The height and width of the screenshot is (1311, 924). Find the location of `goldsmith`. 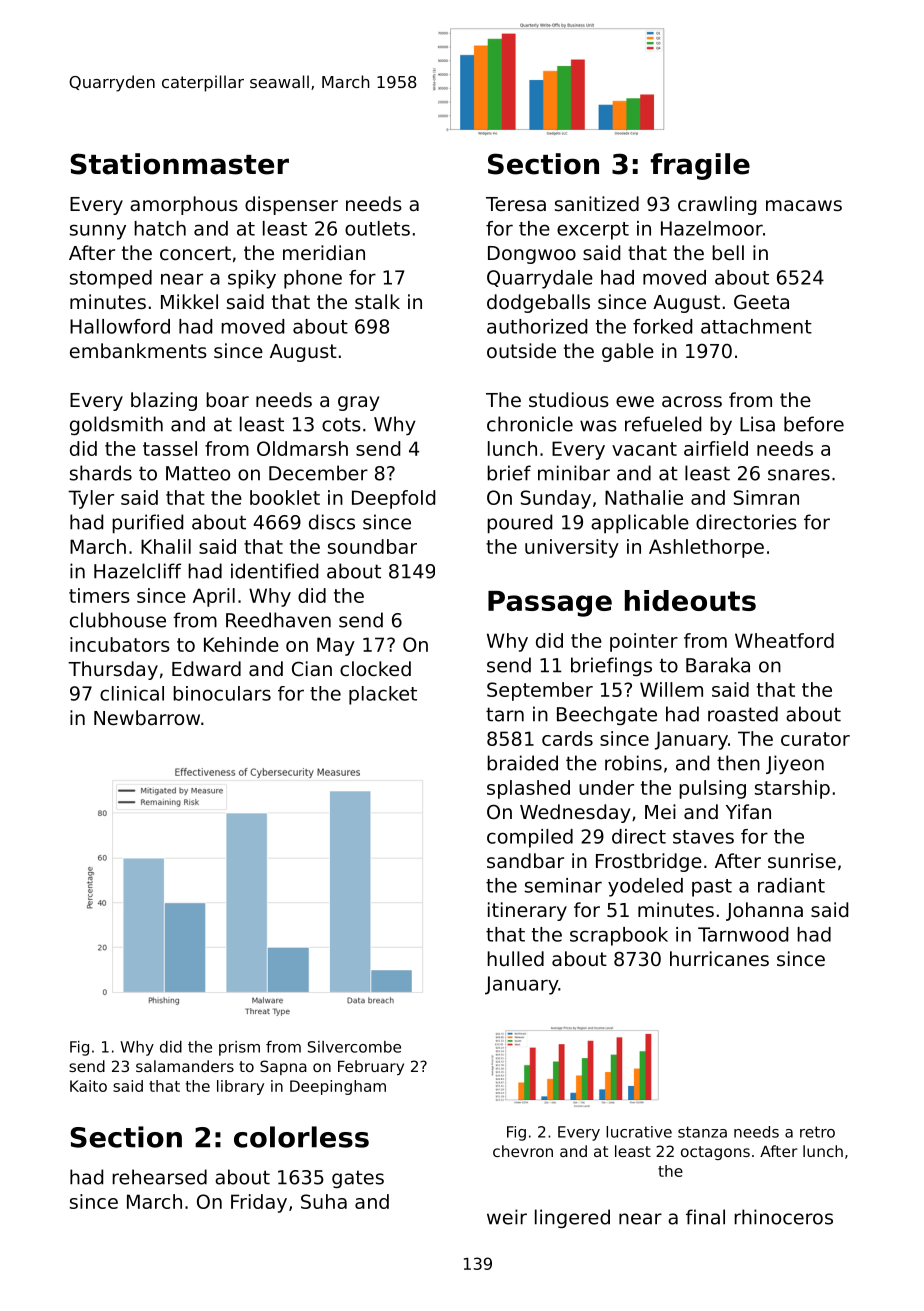

goldsmith is located at coordinates (116, 425).
